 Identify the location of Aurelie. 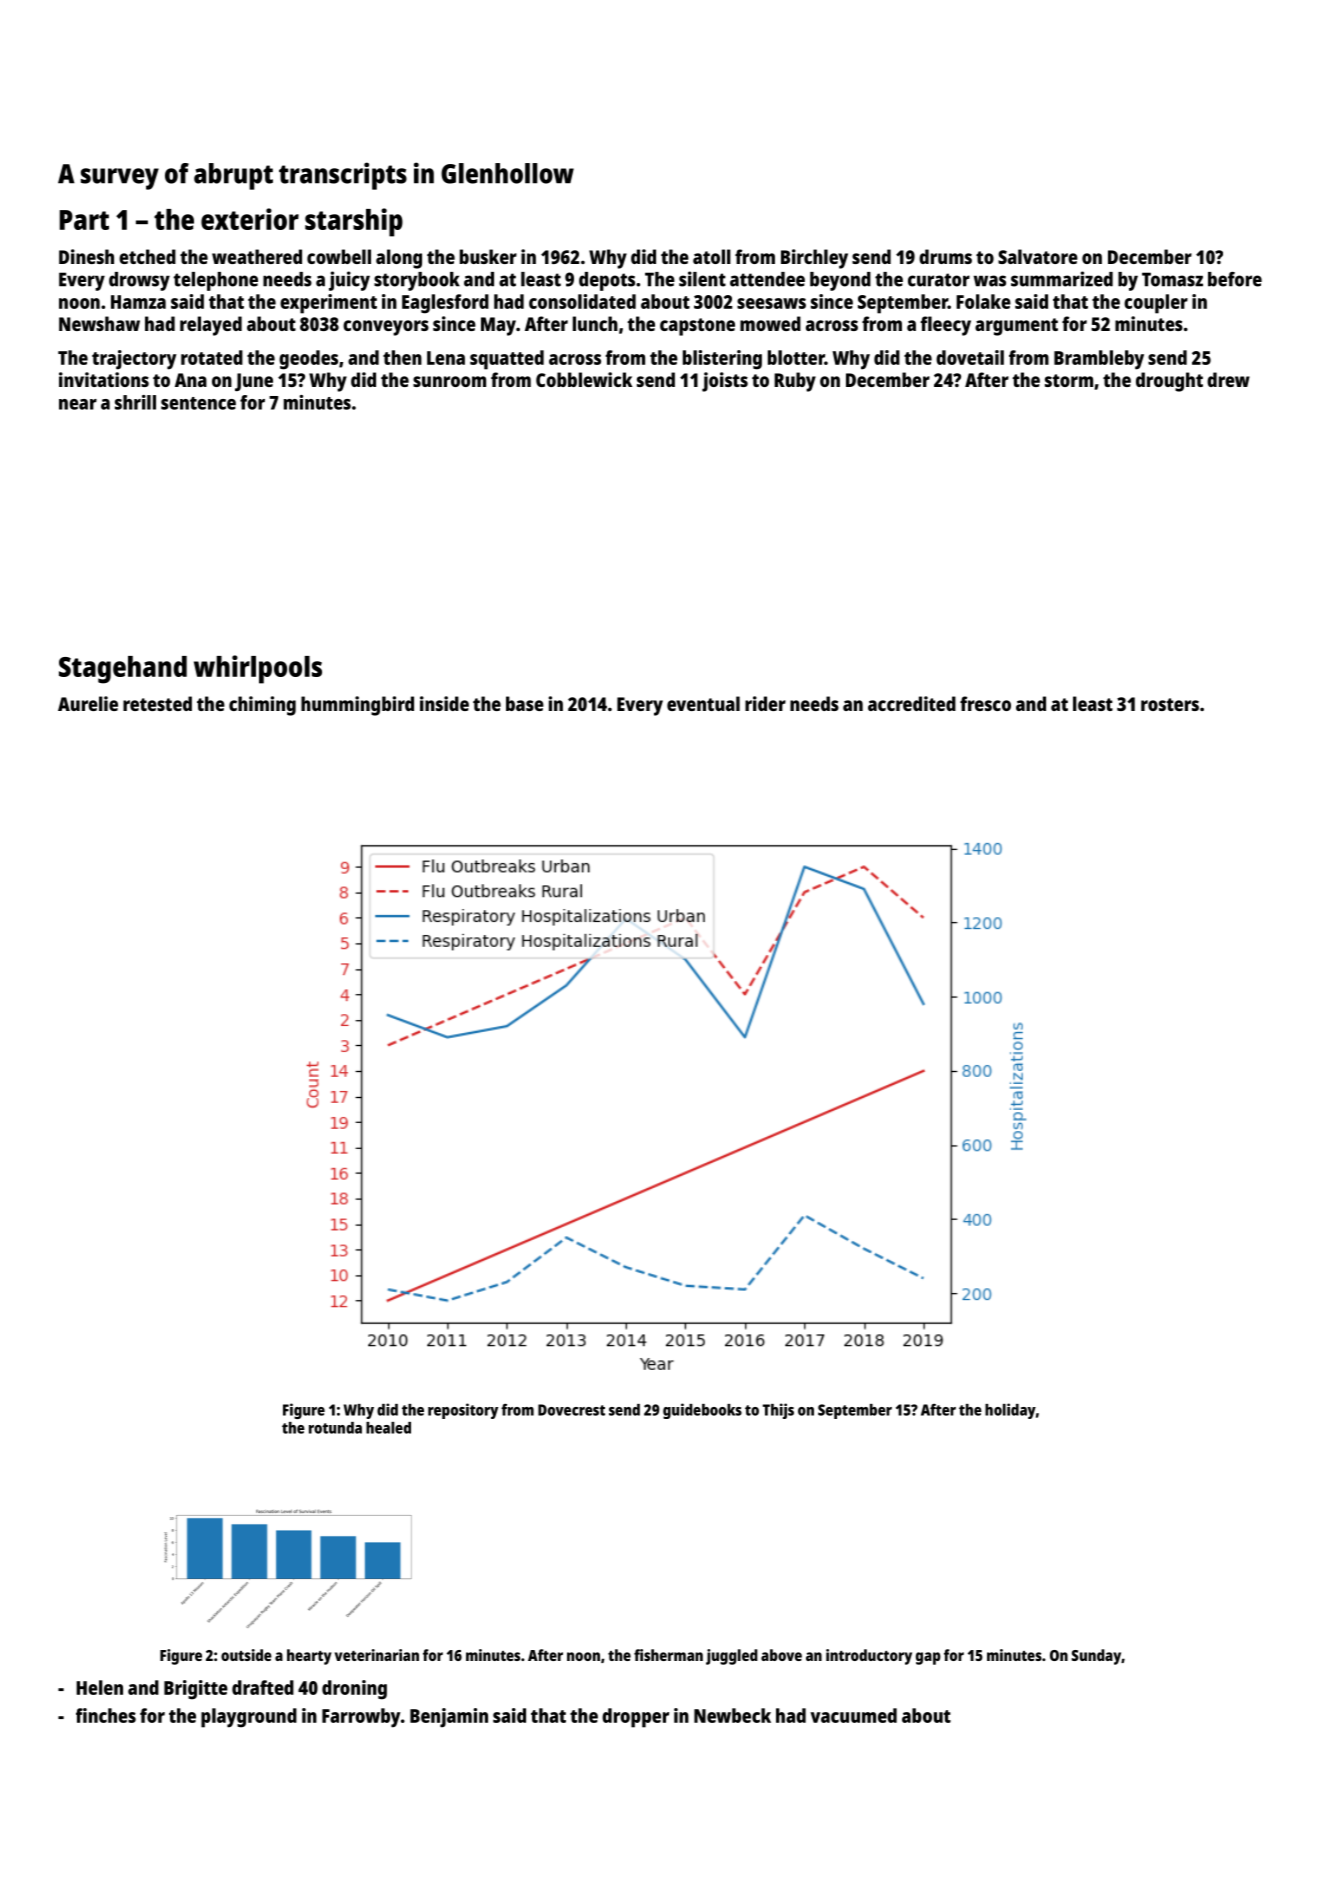
(88, 703).
